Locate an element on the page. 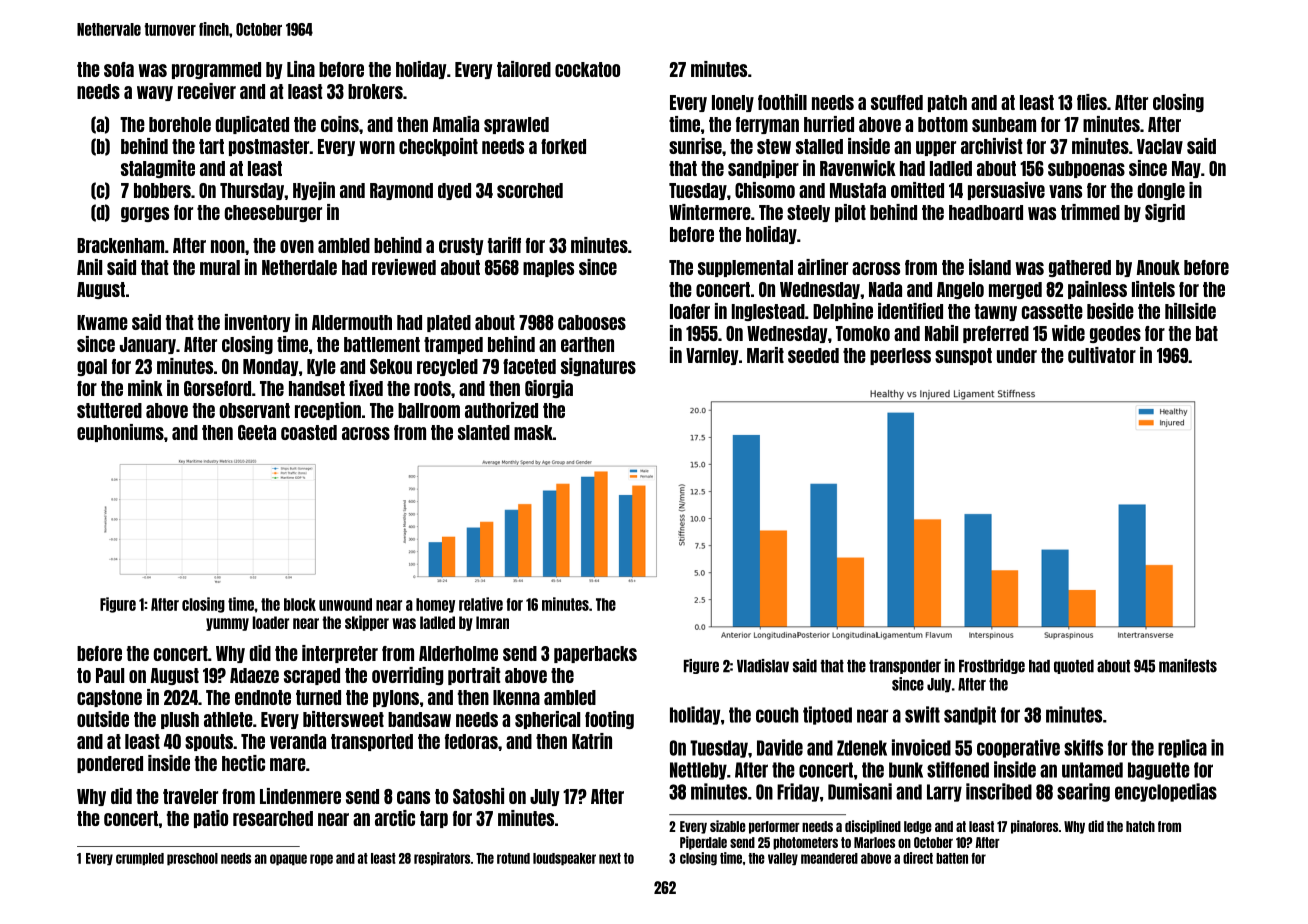  sizable is located at coordinates (728, 826).
